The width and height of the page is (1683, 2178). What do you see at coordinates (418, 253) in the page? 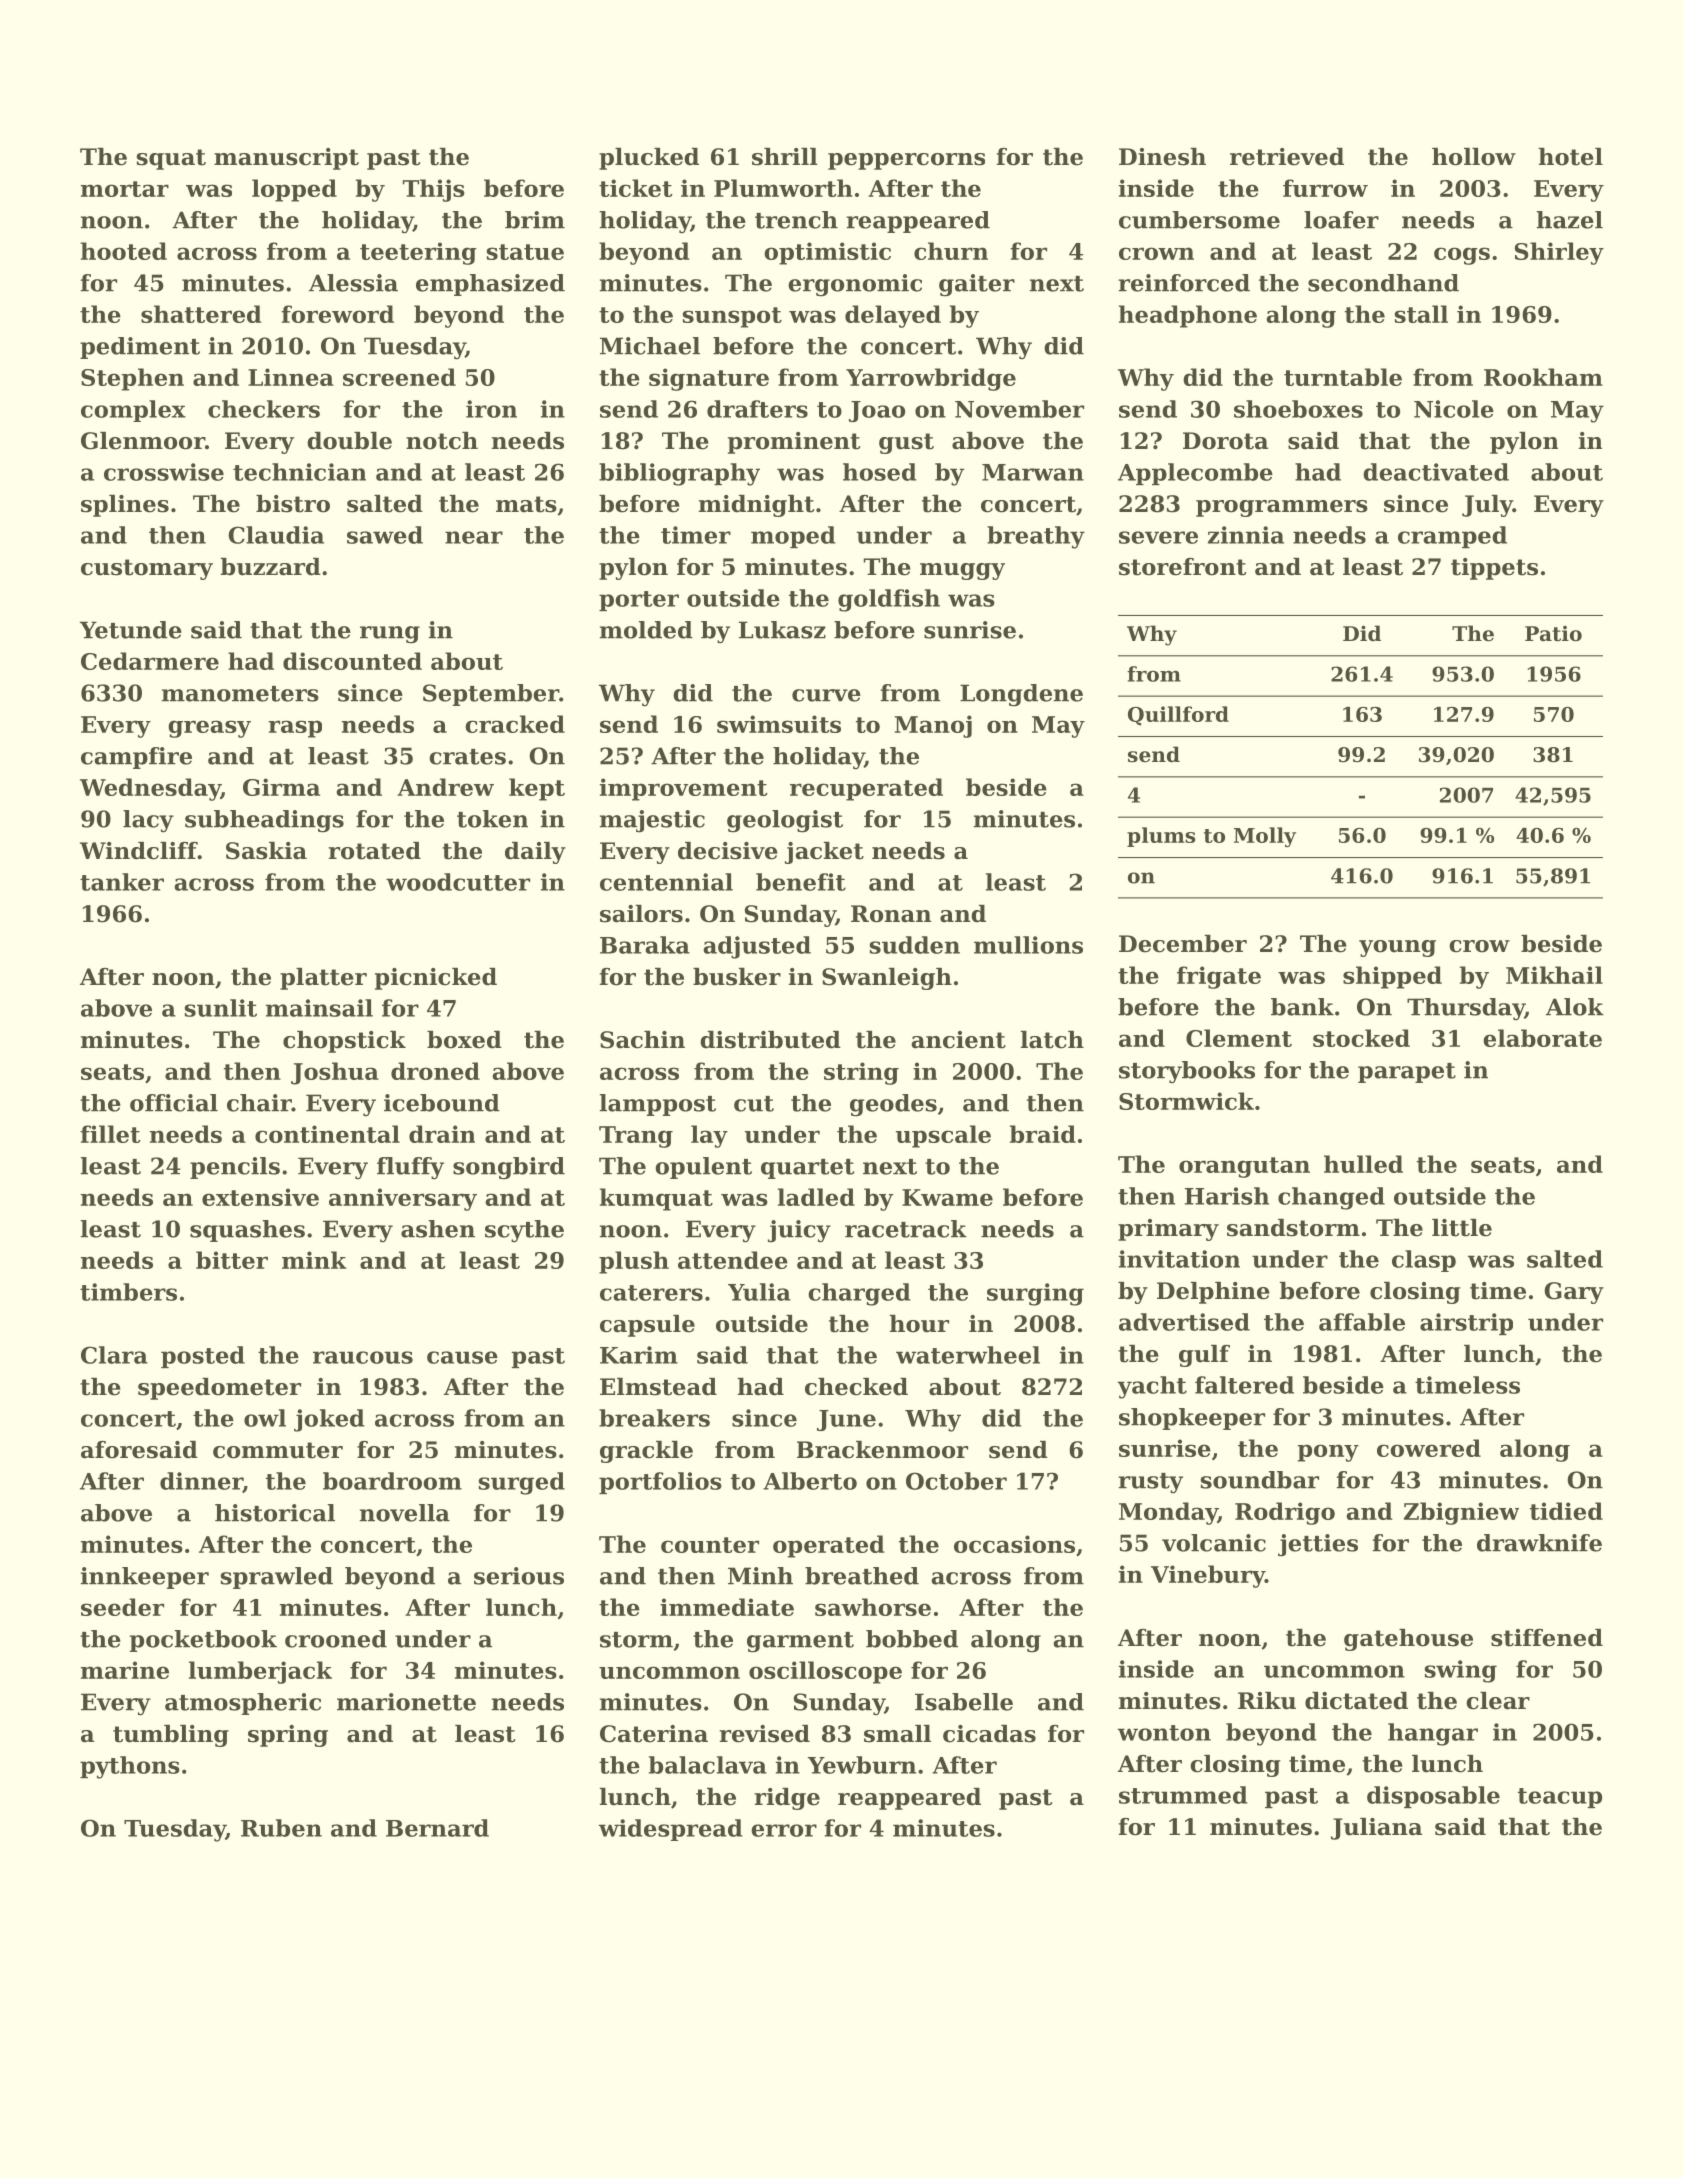
I see `teetering` at bounding box center [418, 253].
